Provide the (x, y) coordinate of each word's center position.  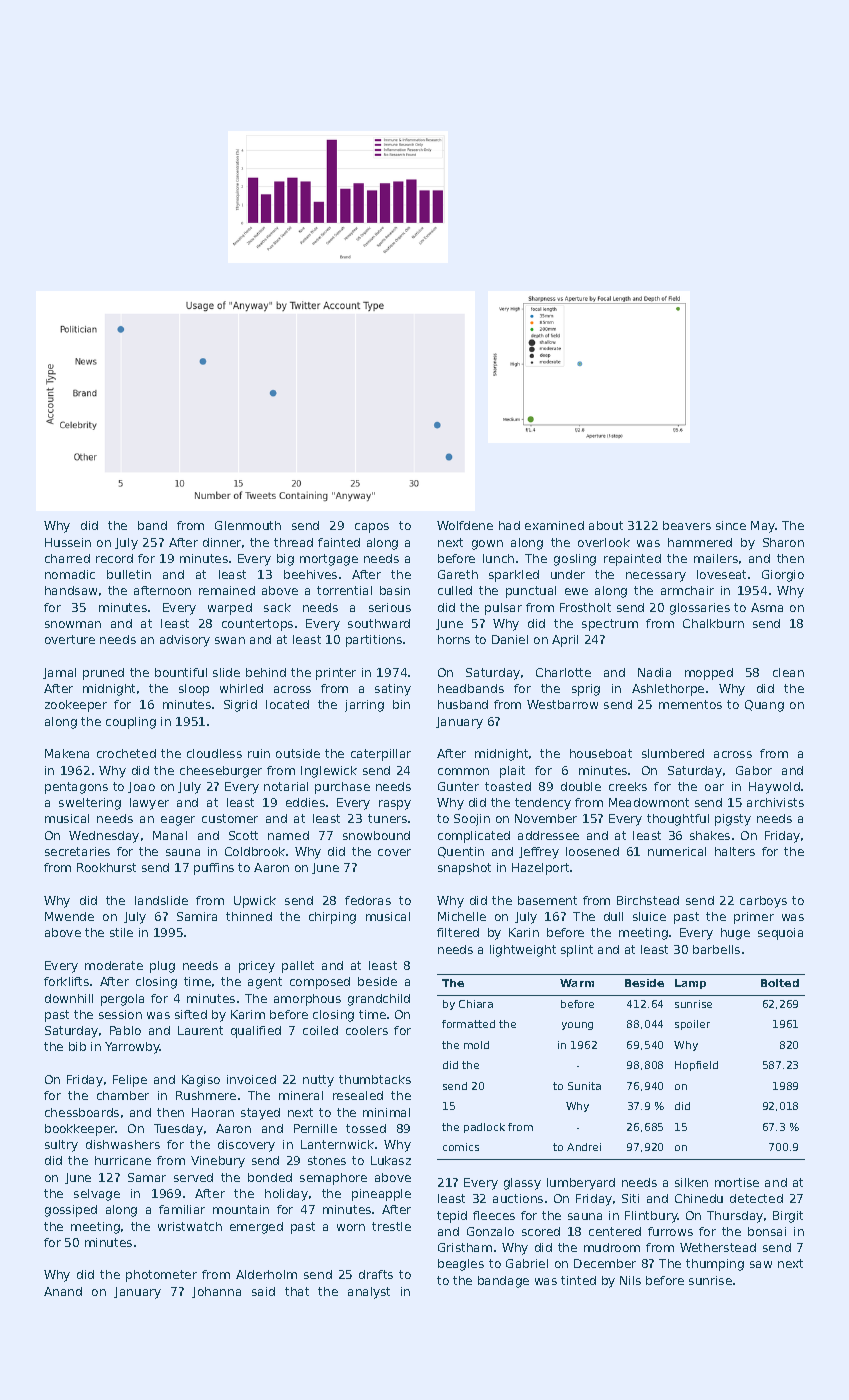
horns (454, 639)
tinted (578, 1280)
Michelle (462, 916)
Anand (63, 1291)
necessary (656, 577)
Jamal (59, 673)
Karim (248, 1014)
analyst (369, 1293)
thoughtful (678, 820)
